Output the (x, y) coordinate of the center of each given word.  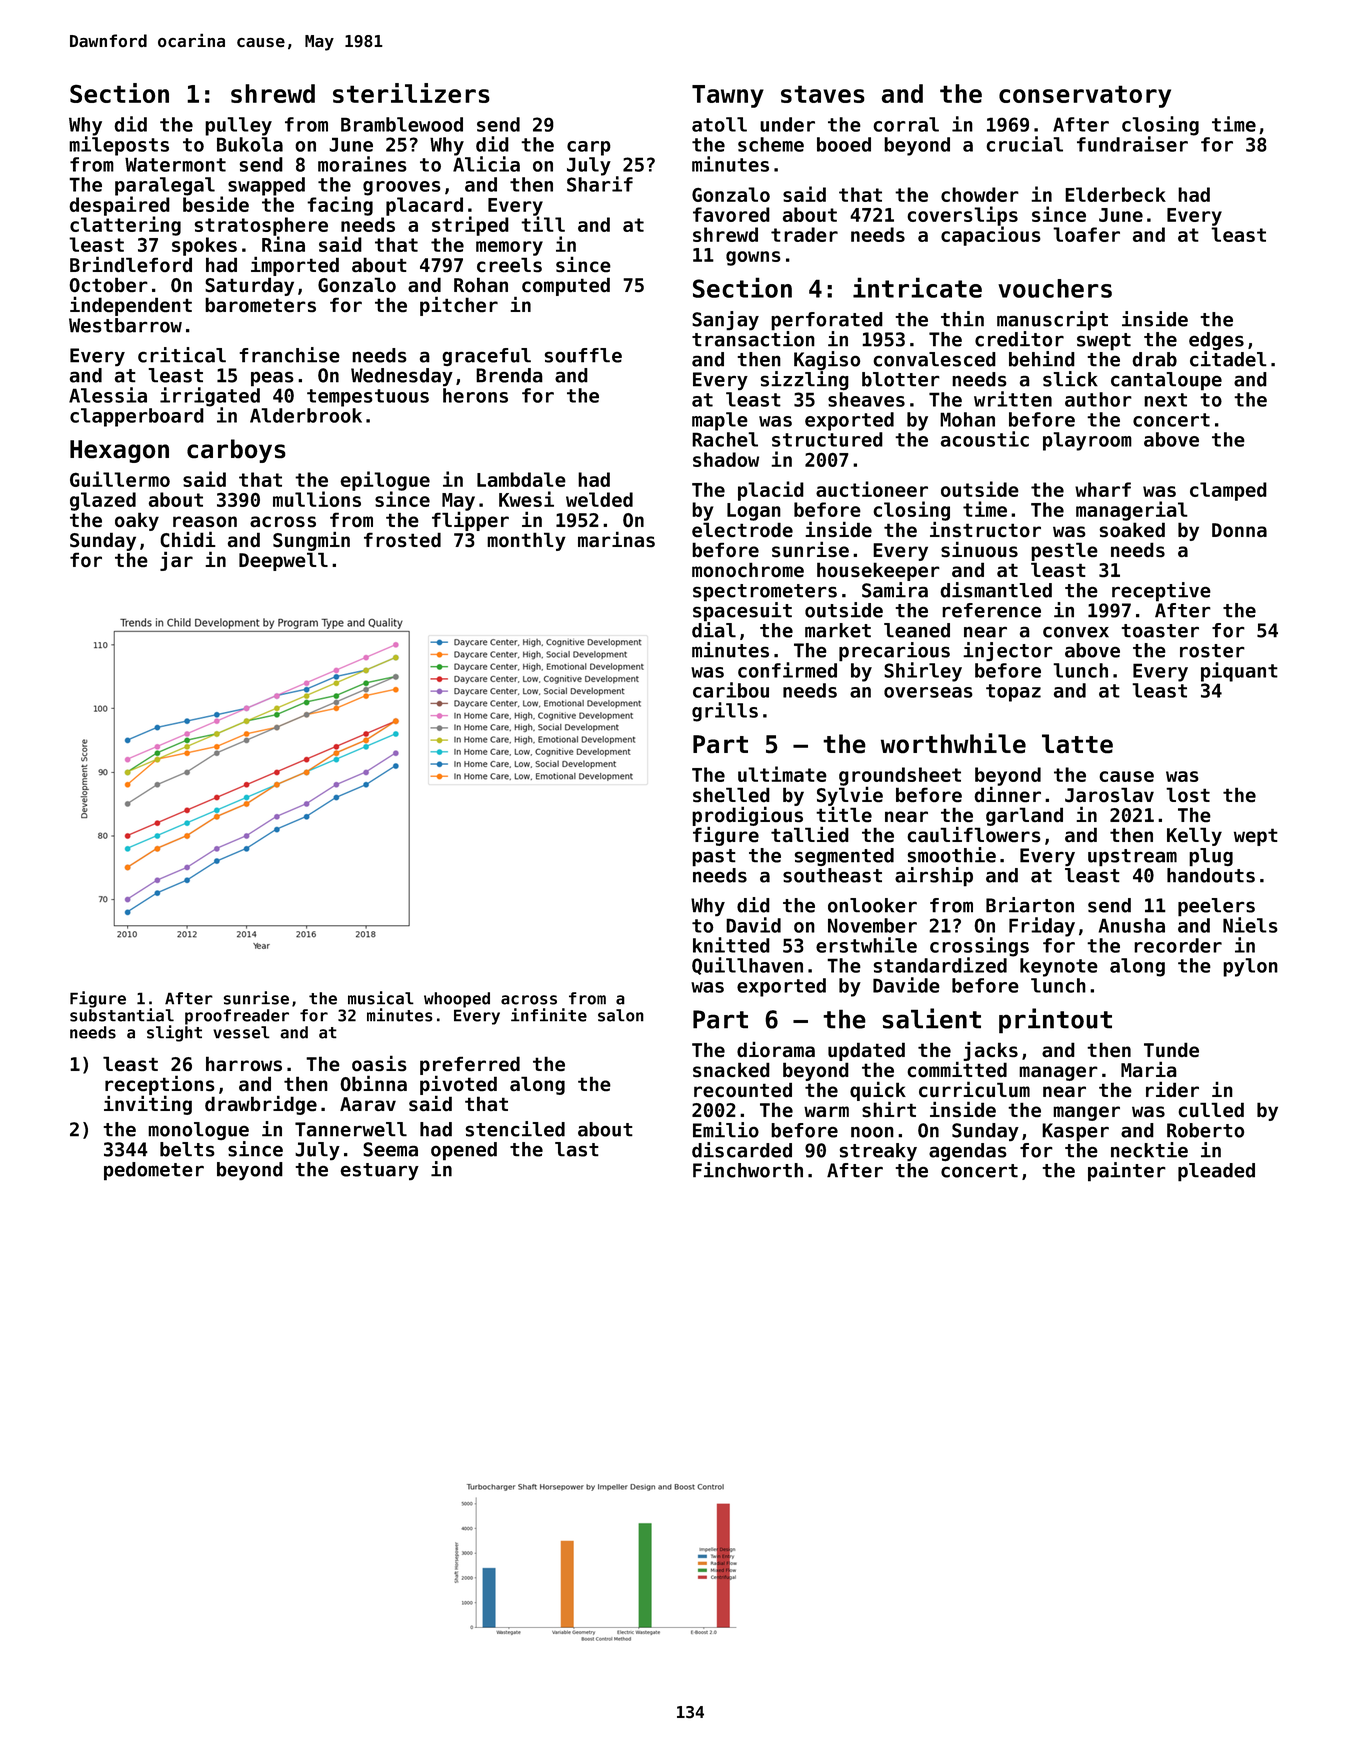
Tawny (728, 96)
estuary (379, 1172)
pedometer (154, 1171)
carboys (236, 451)
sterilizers (411, 93)
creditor (1019, 339)
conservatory (1085, 96)
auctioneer (872, 489)
